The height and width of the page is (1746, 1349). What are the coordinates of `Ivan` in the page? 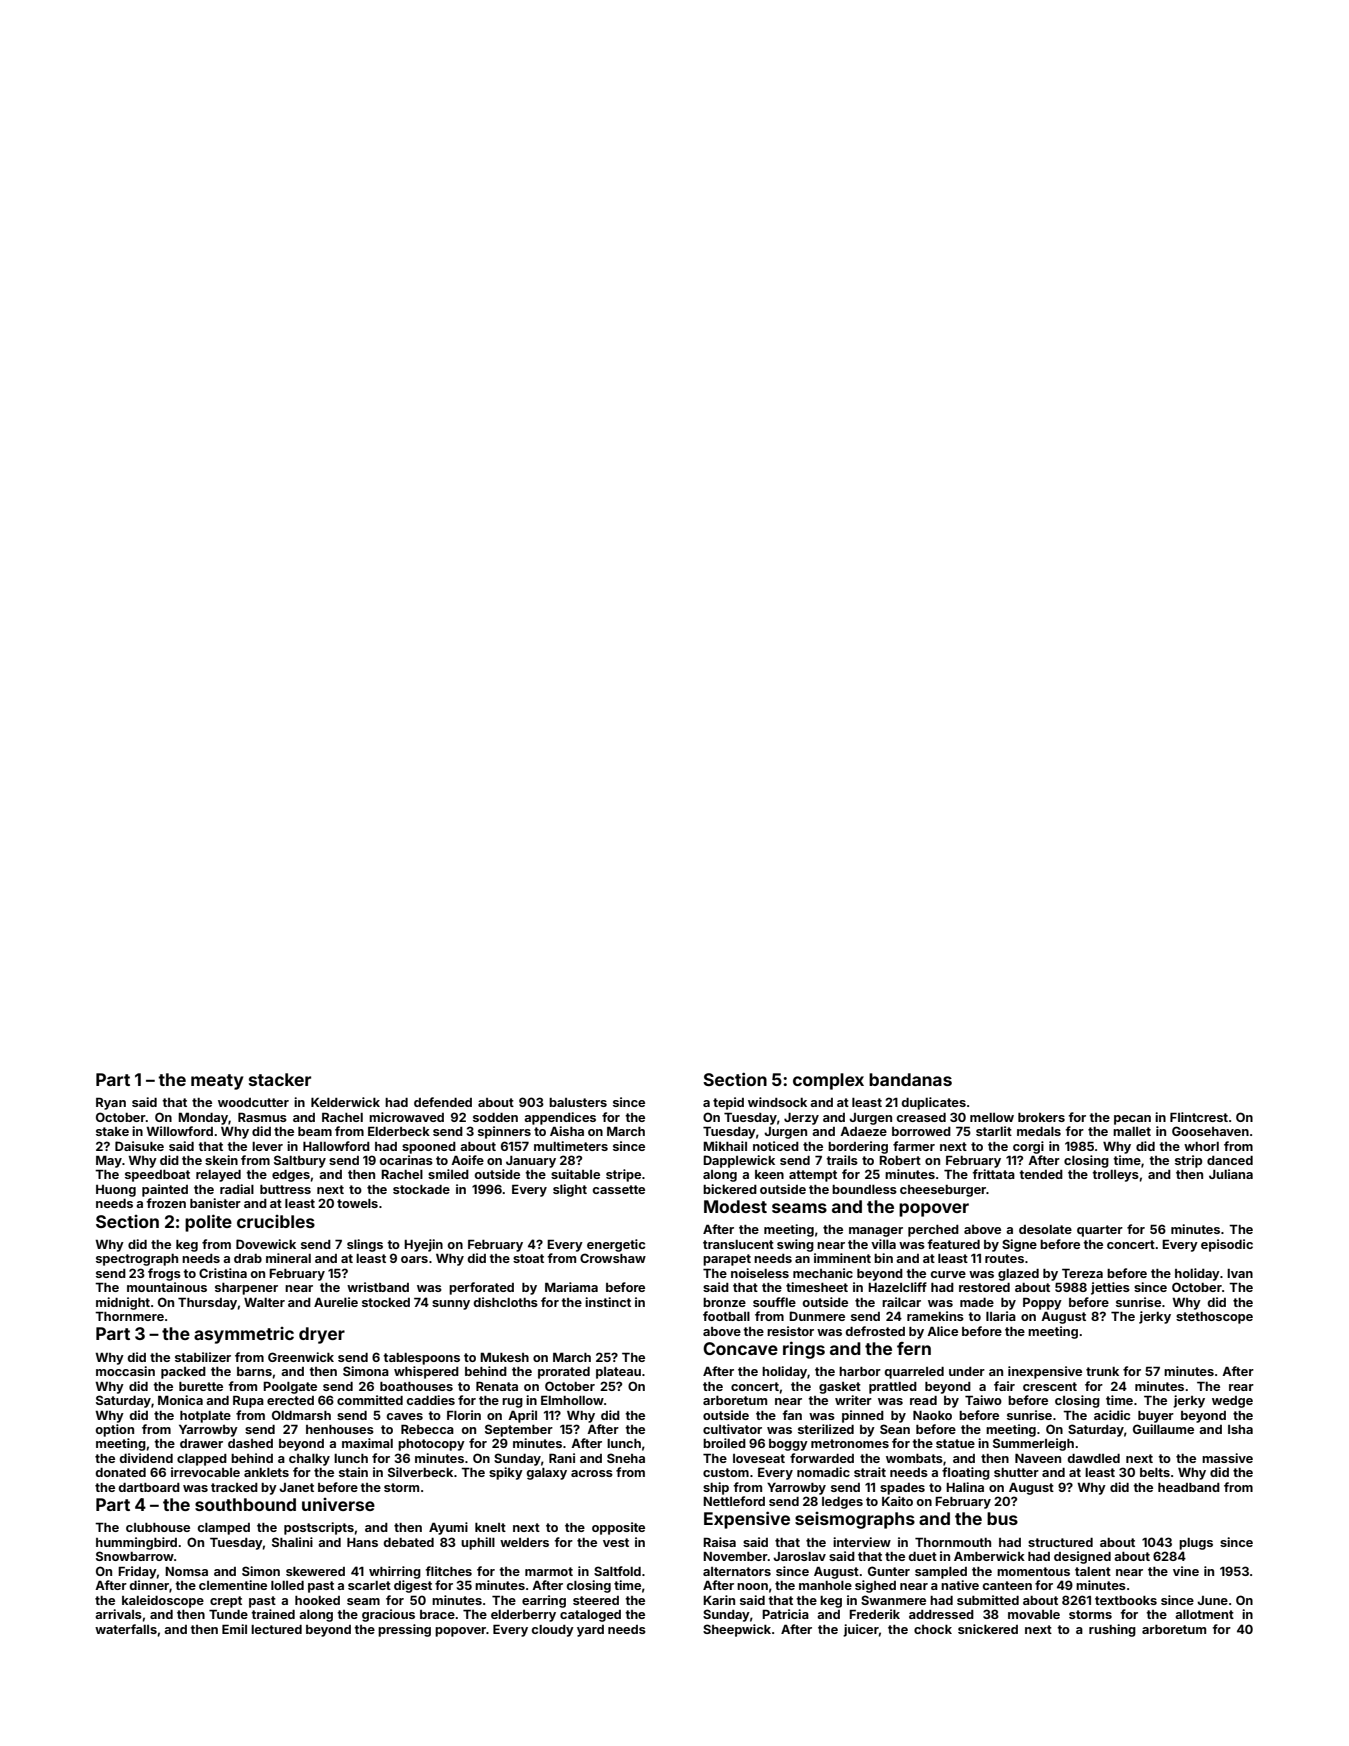 It's located at (1240, 1273).
